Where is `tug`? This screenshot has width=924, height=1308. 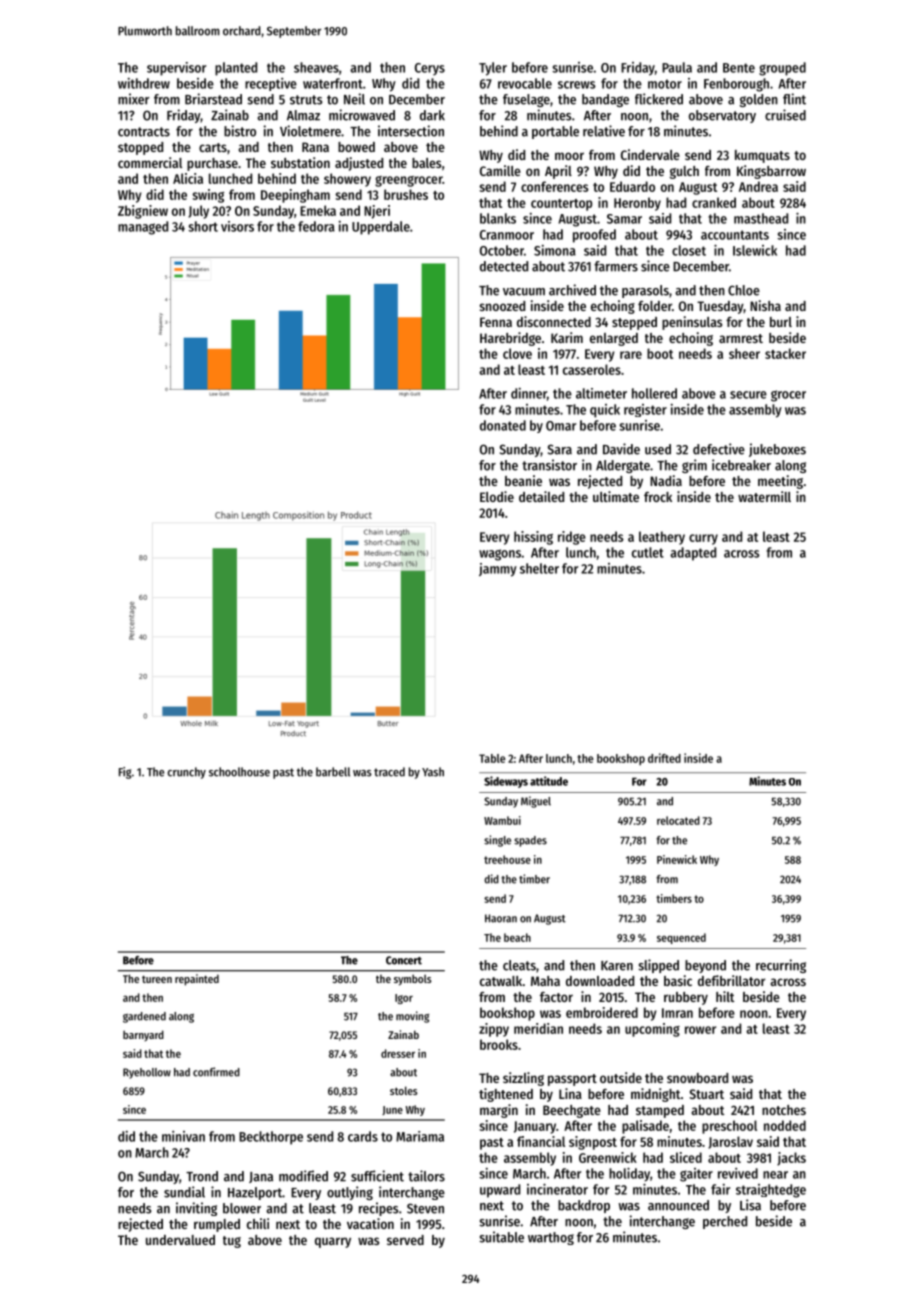 tug is located at coordinates (232, 1242).
